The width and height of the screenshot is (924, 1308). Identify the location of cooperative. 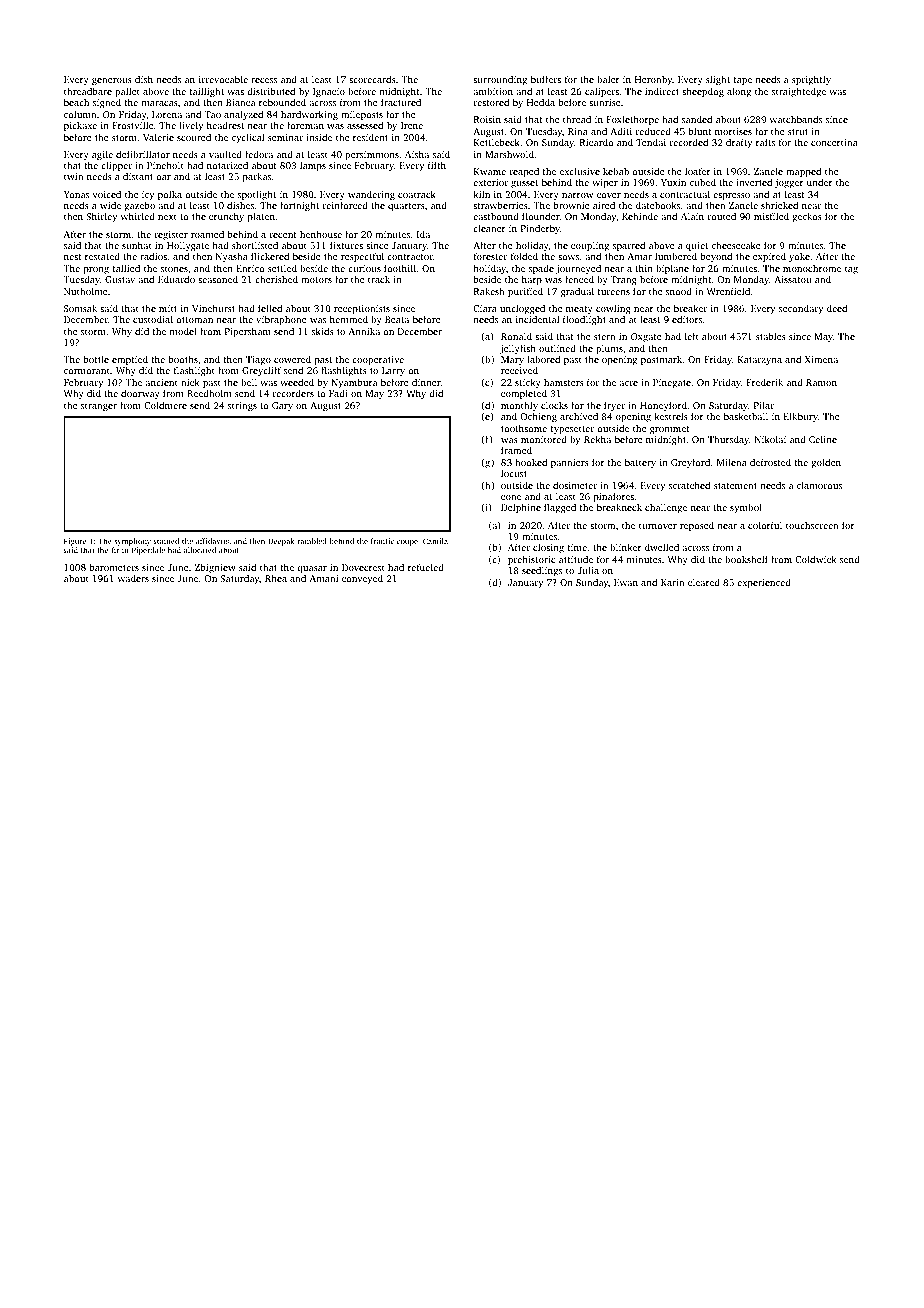
(378, 361).
